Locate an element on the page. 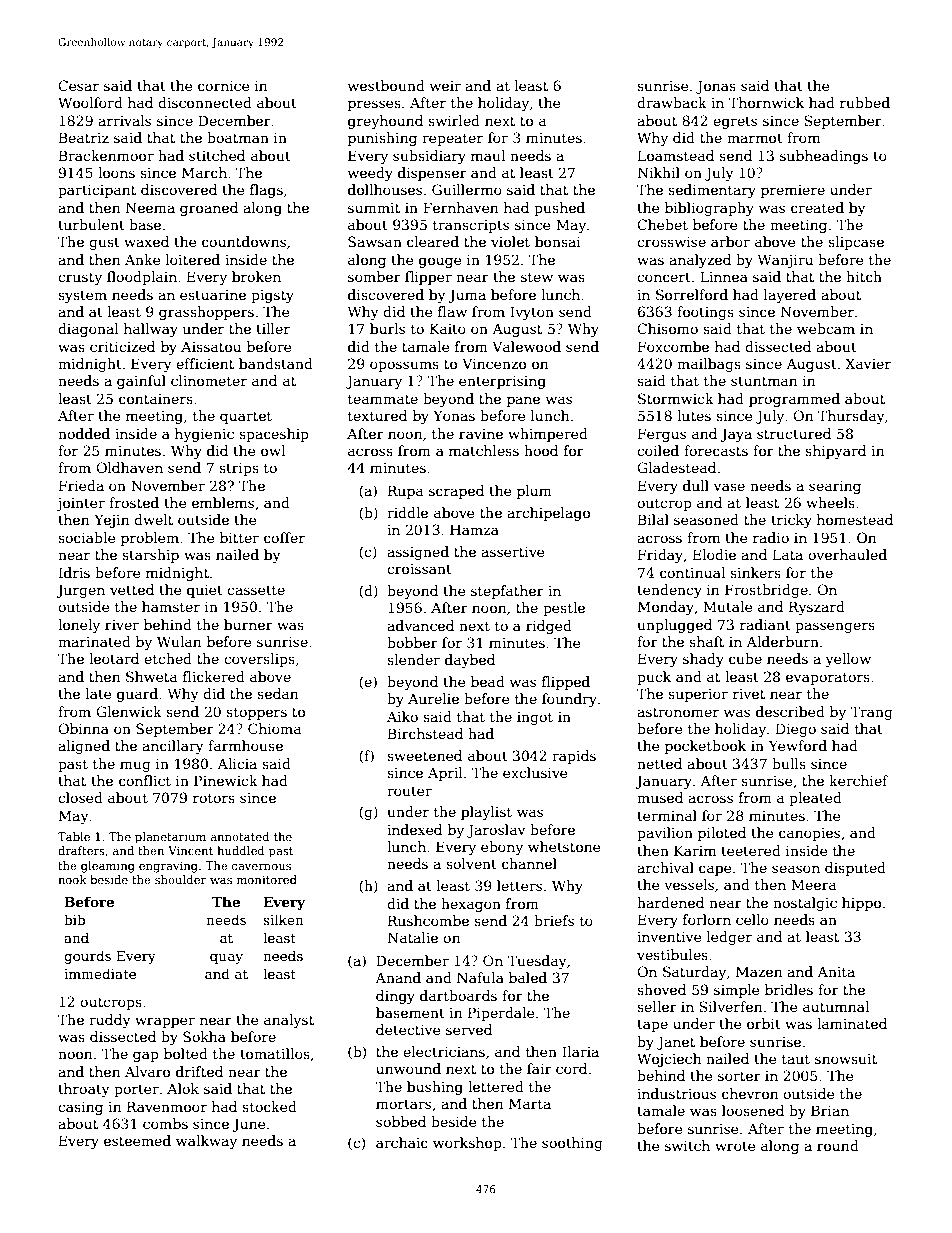  diagonal is located at coordinates (88, 330).
